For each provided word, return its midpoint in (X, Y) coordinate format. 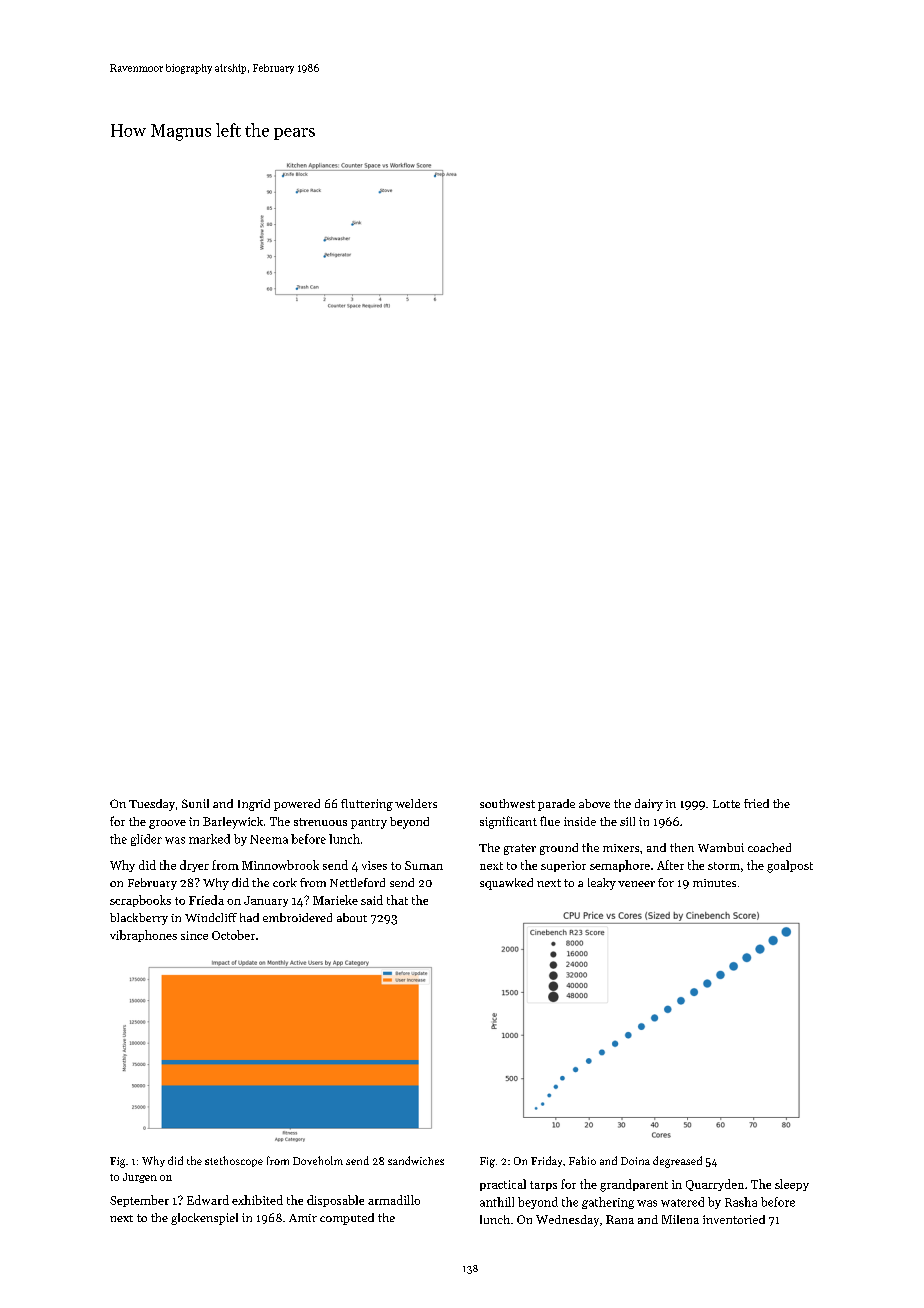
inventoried (734, 1219)
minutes (714, 883)
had (249, 917)
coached (769, 847)
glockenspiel (204, 1219)
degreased (677, 1162)
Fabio (582, 1160)
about (352, 917)
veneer (636, 884)
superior (563, 866)
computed (347, 1219)
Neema (269, 839)
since (194, 935)
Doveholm (318, 1160)
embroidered (297, 917)
